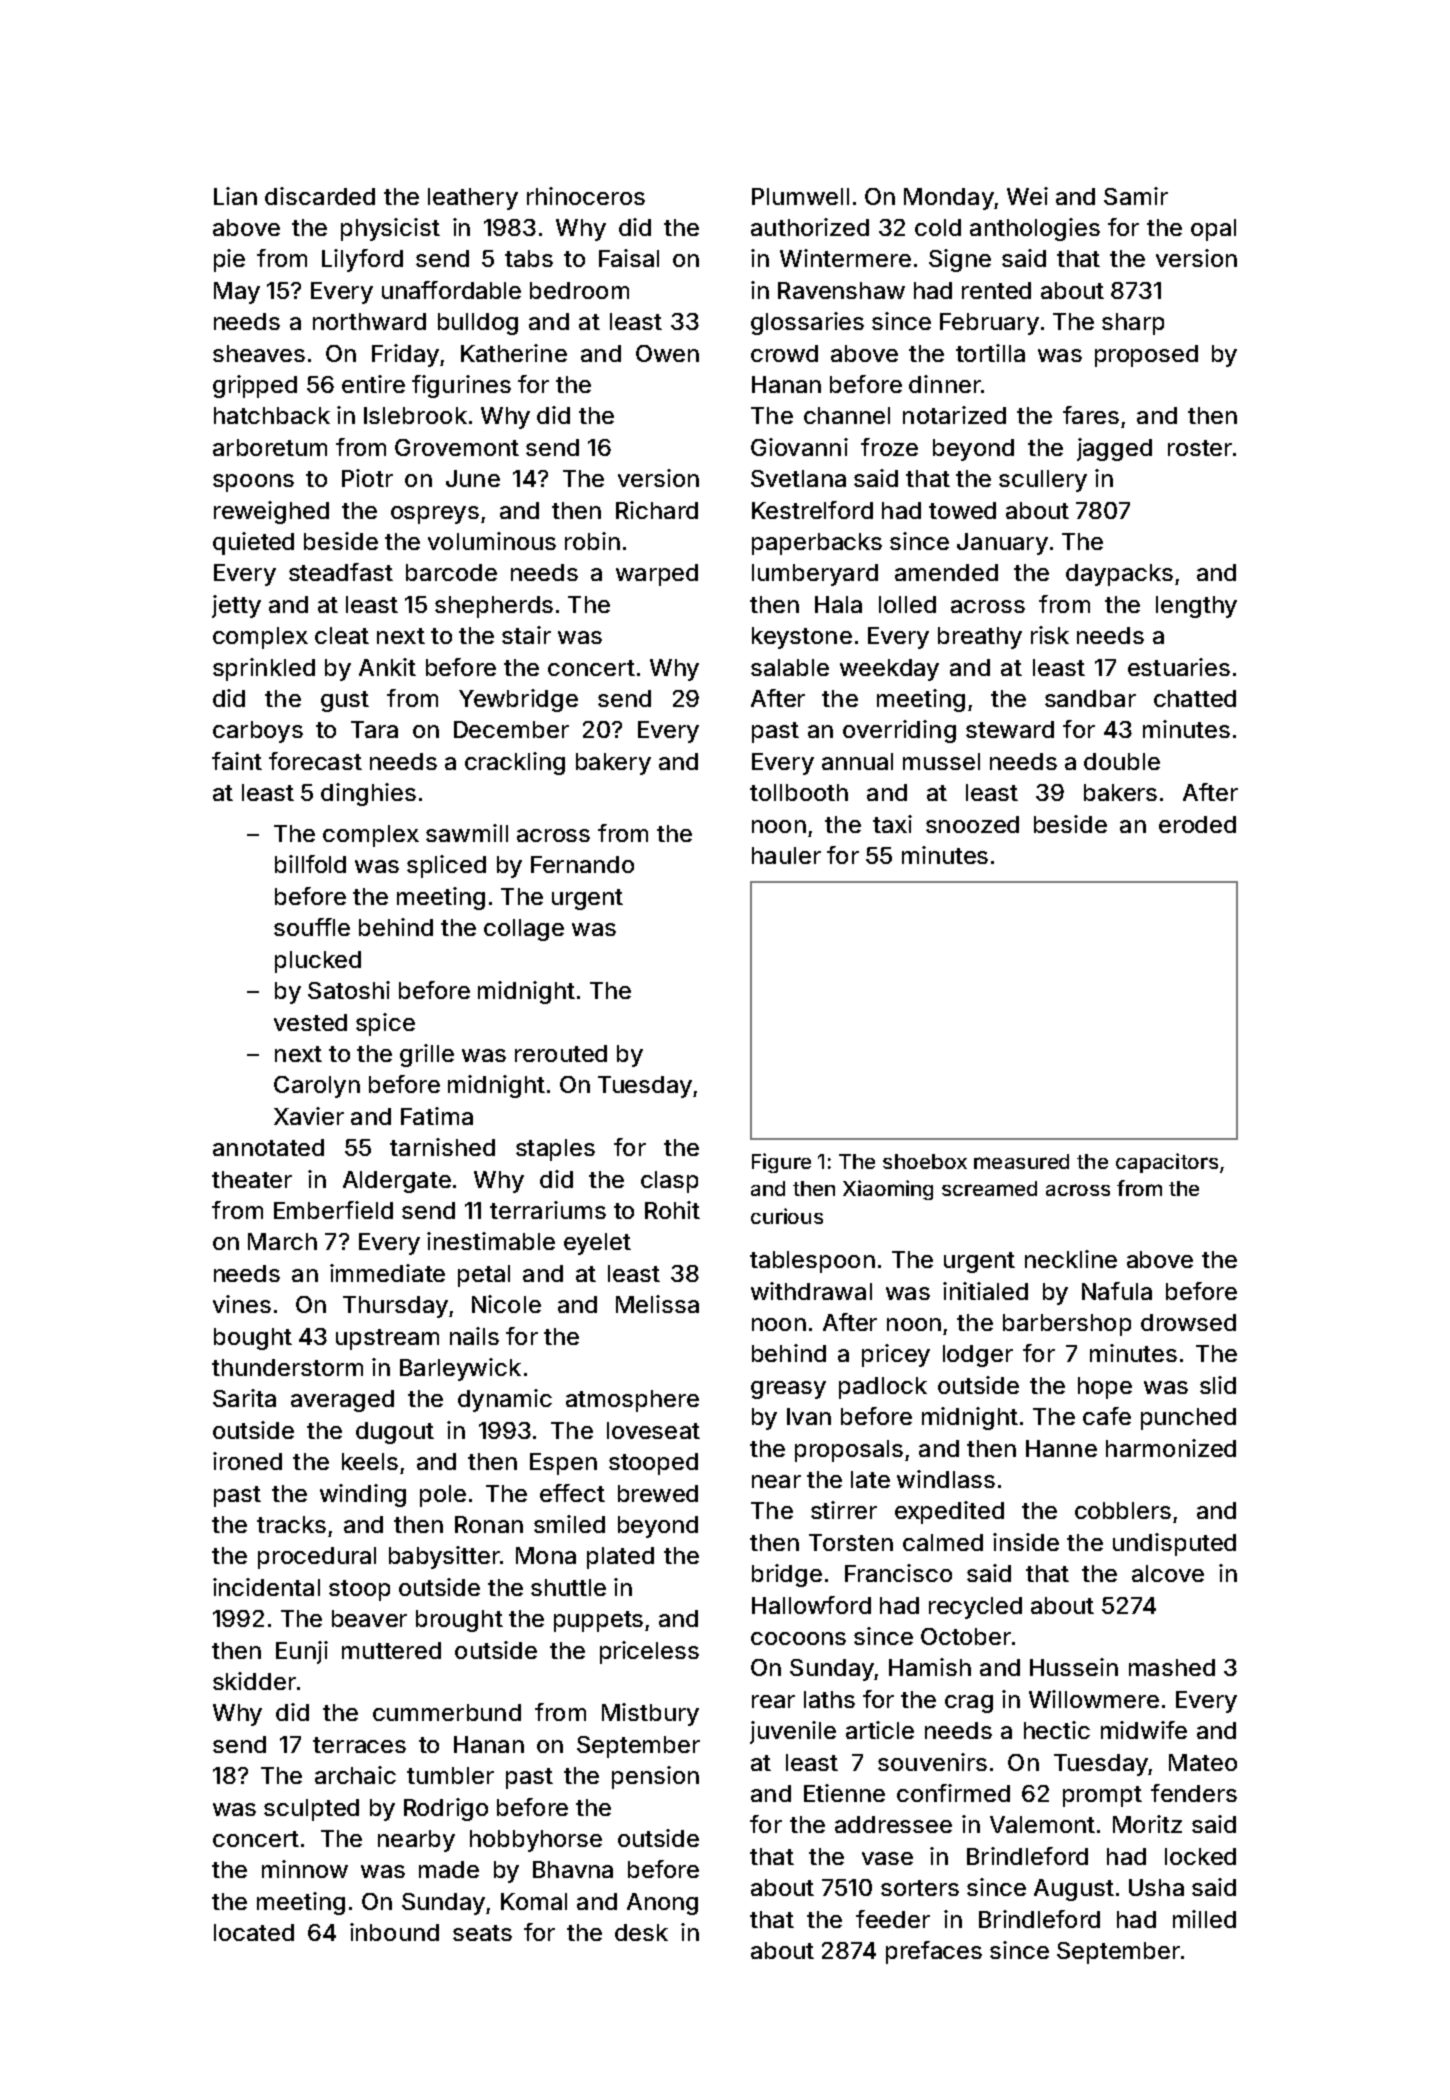  What do you see at coordinates (1167, 1163) in the document?
I see `capacitors` at bounding box center [1167, 1163].
